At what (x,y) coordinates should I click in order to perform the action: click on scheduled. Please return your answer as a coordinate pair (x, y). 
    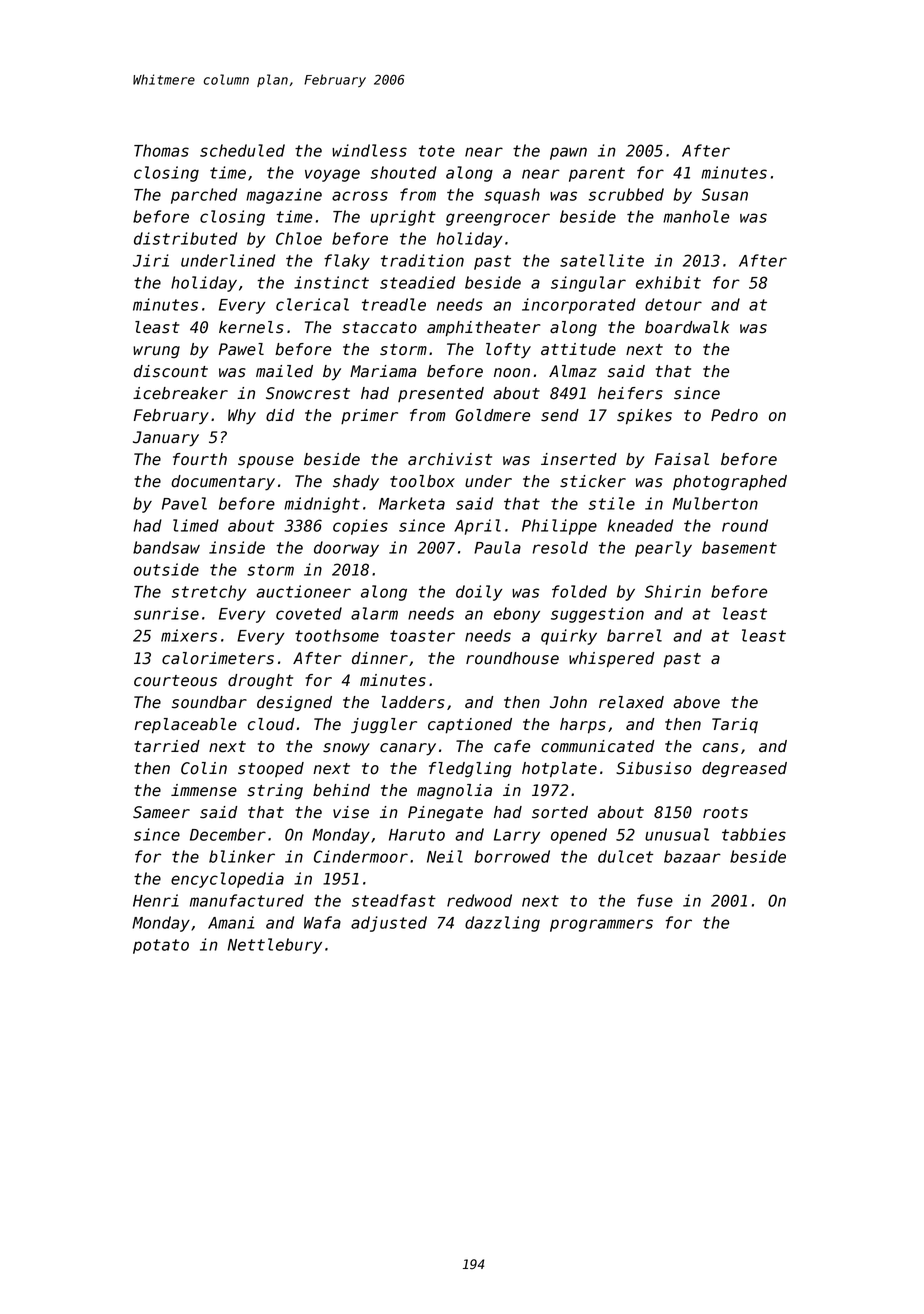
    Looking at the image, I should click on (242, 150).
